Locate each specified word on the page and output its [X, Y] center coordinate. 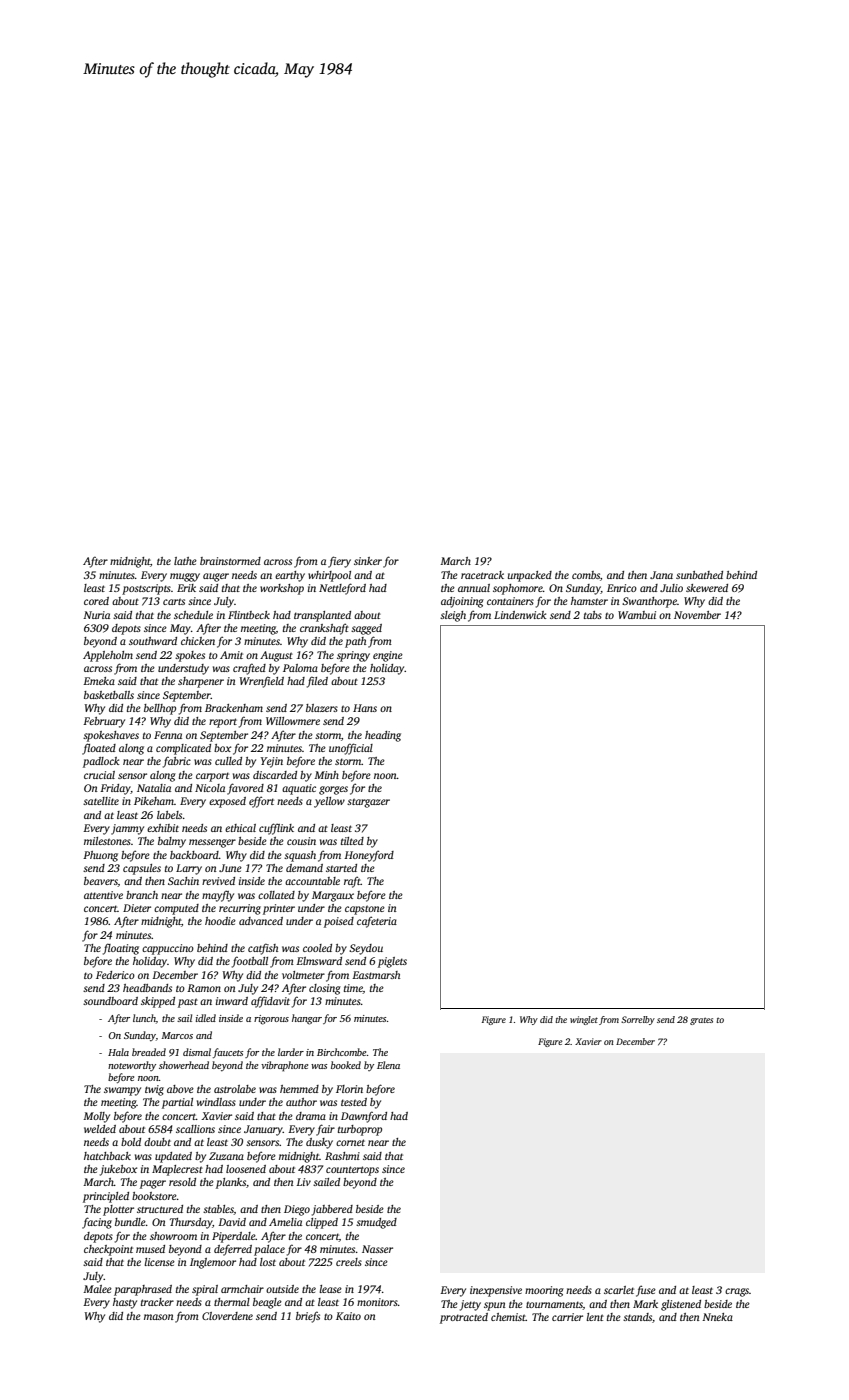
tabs [593, 615]
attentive [103, 895]
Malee [97, 1289]
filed [317, 682]
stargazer [368, 803]
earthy [290, 576]
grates [701, 1021]
